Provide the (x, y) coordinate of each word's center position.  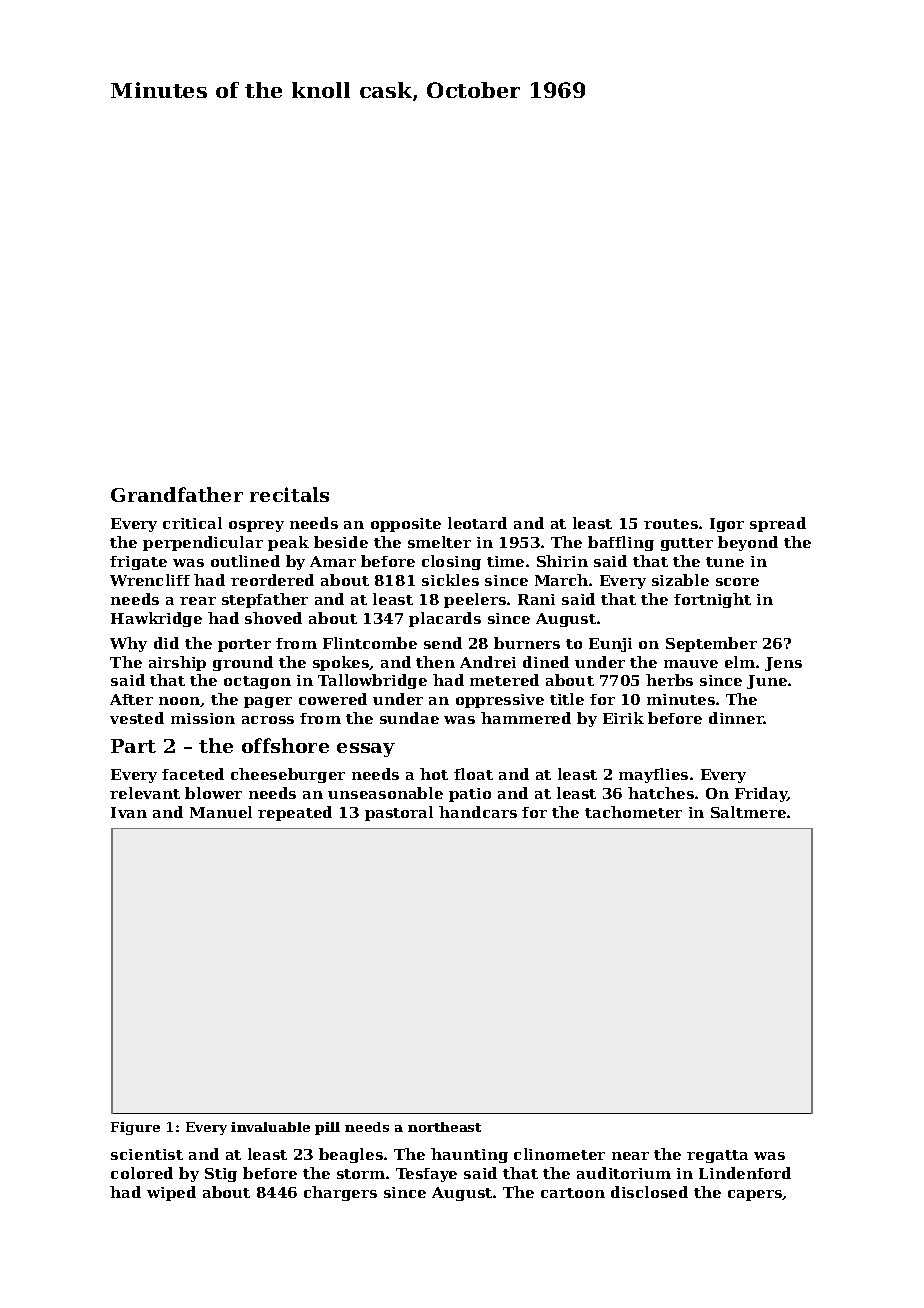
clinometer (559, 1154)
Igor (727, 525)
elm (740, 662)
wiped (171, 1193)
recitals (289, 494)
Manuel (221, 812)
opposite (406, 525)
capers (755, 1195)
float (473, 774)
